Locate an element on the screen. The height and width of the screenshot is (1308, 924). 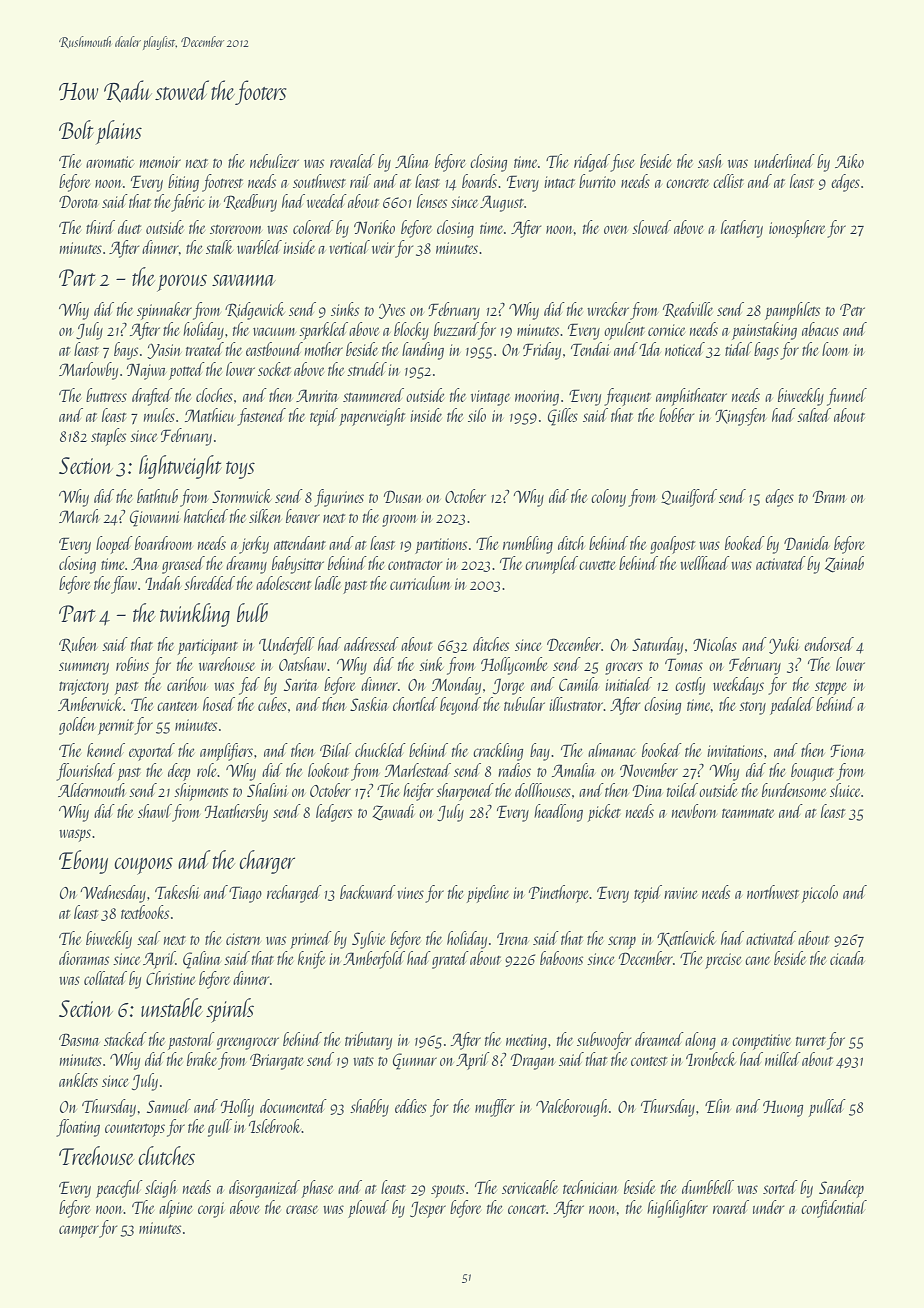
cane is located at coordinates (757, 960).
